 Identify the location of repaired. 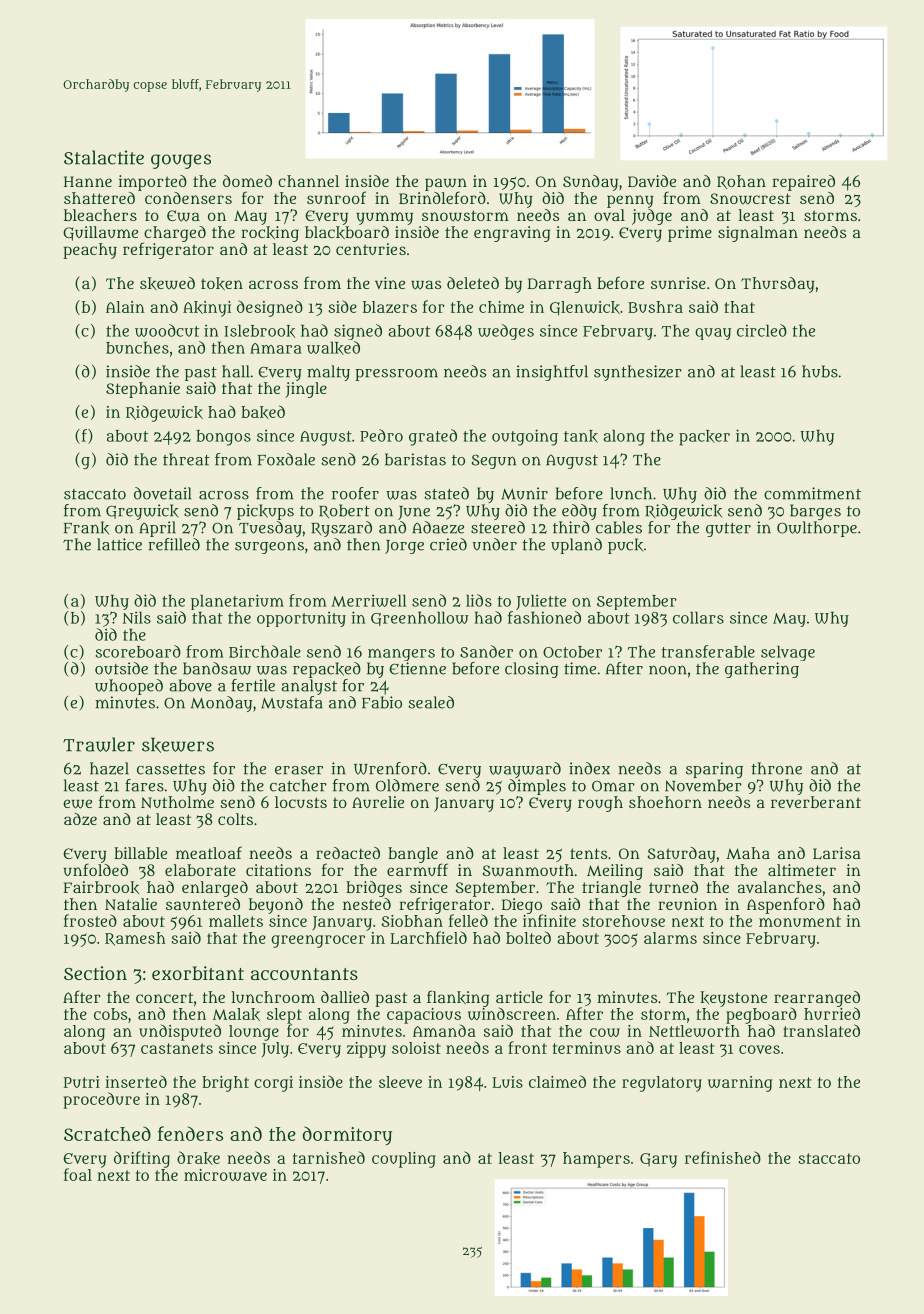
(803, 183).
